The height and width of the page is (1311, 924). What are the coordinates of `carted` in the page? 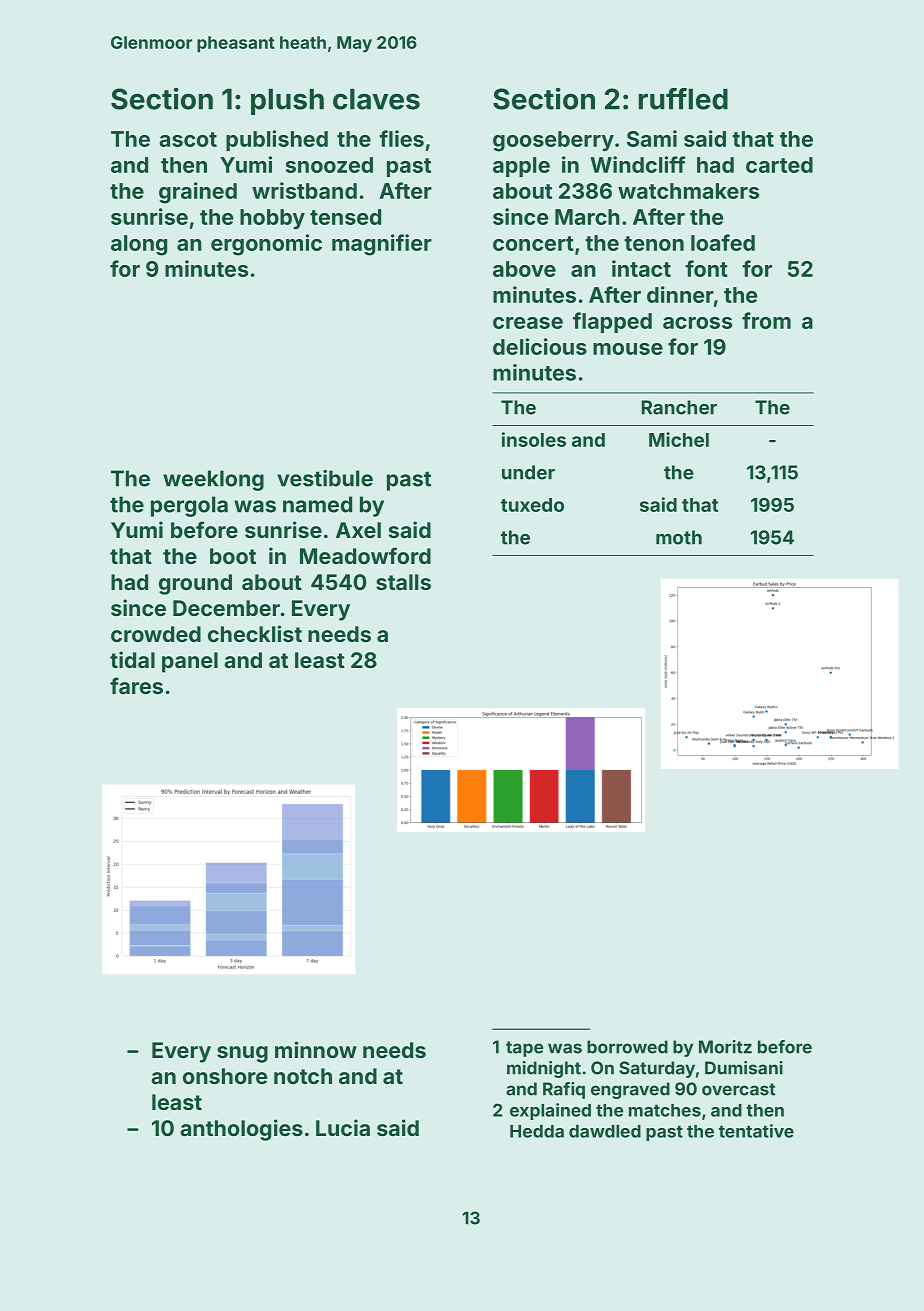 It's located at (779, 165).
